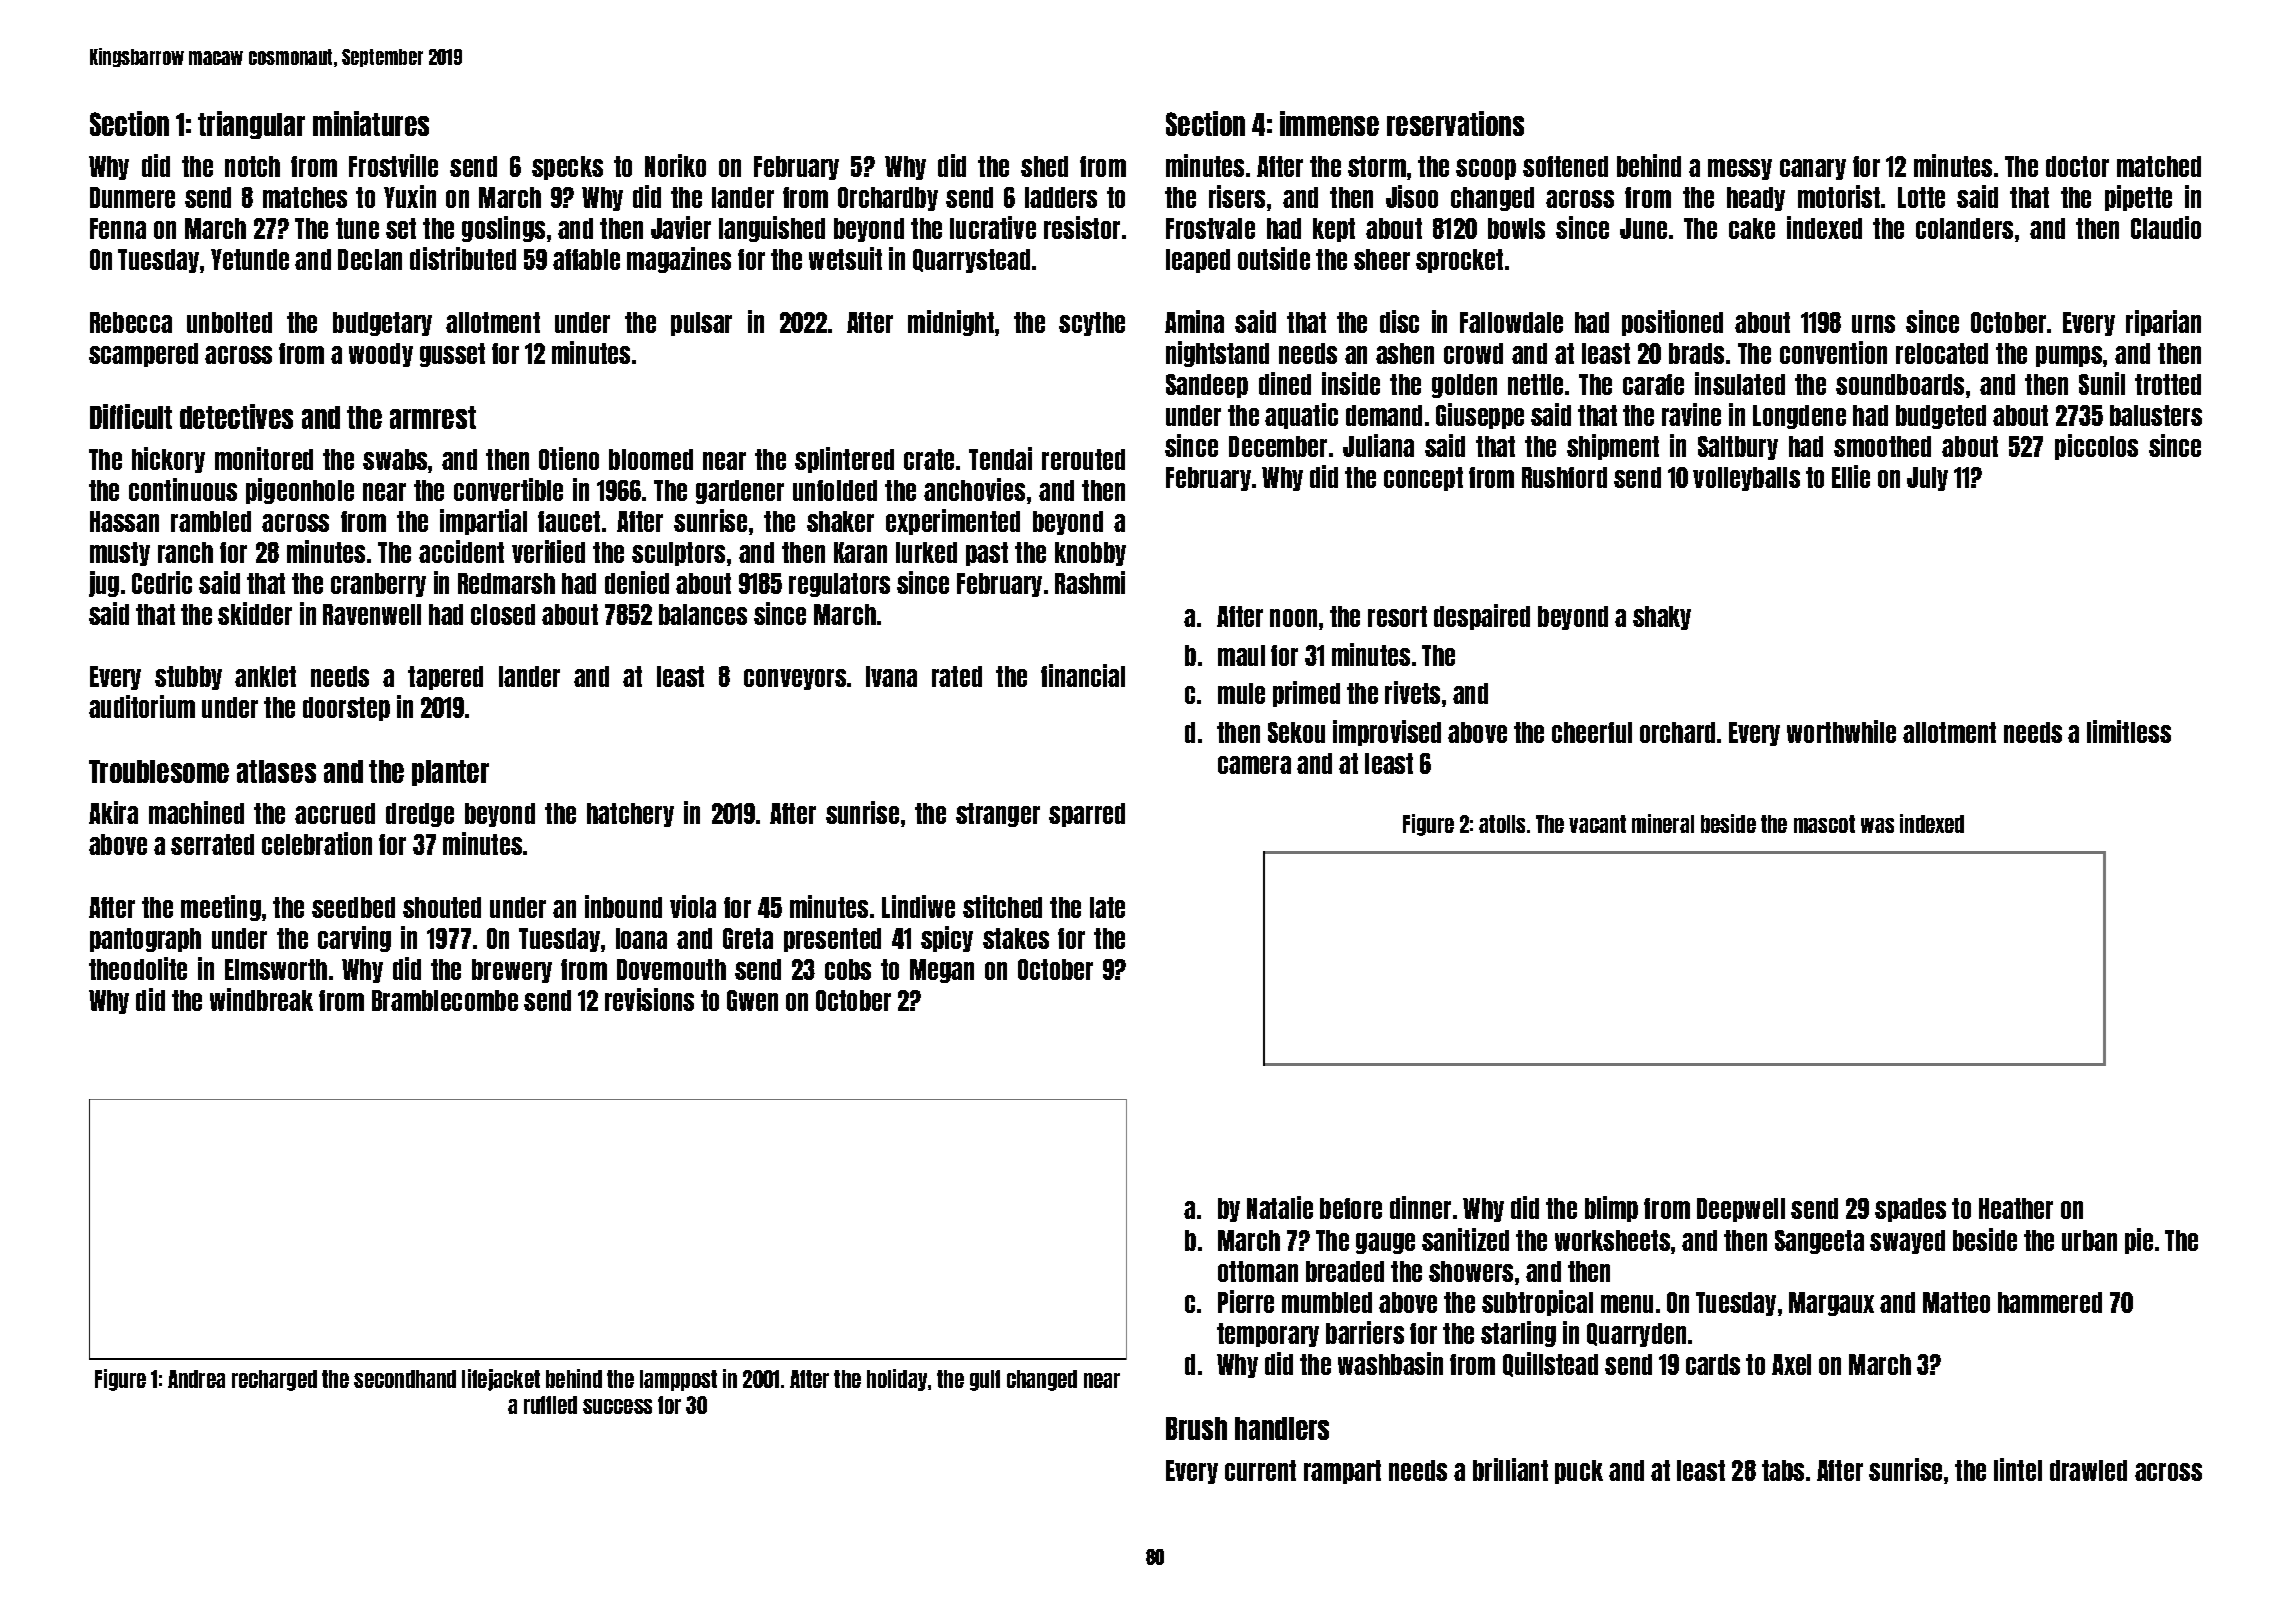 Image resolution: width=2292 pixels, height=1620 pixels. What do you see at coordinates (104, 584) in the screenshot?
I see `jug` at bounding box center [104, 584].
